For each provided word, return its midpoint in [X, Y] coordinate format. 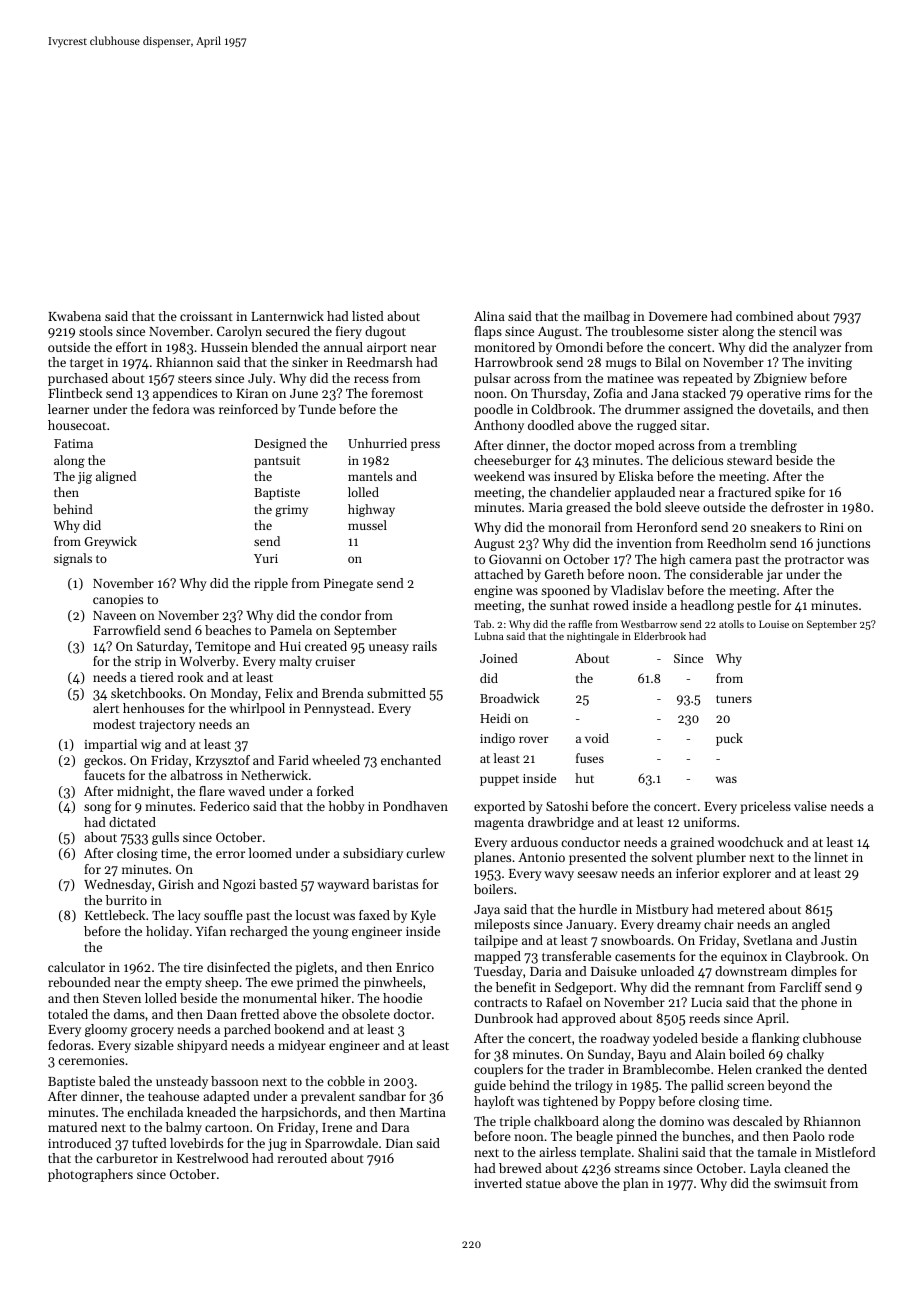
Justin [839, 940]
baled [114, 1081]
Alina [489, 316]
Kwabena [74, 316]
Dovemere [678, 316]
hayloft [494, 1102]
